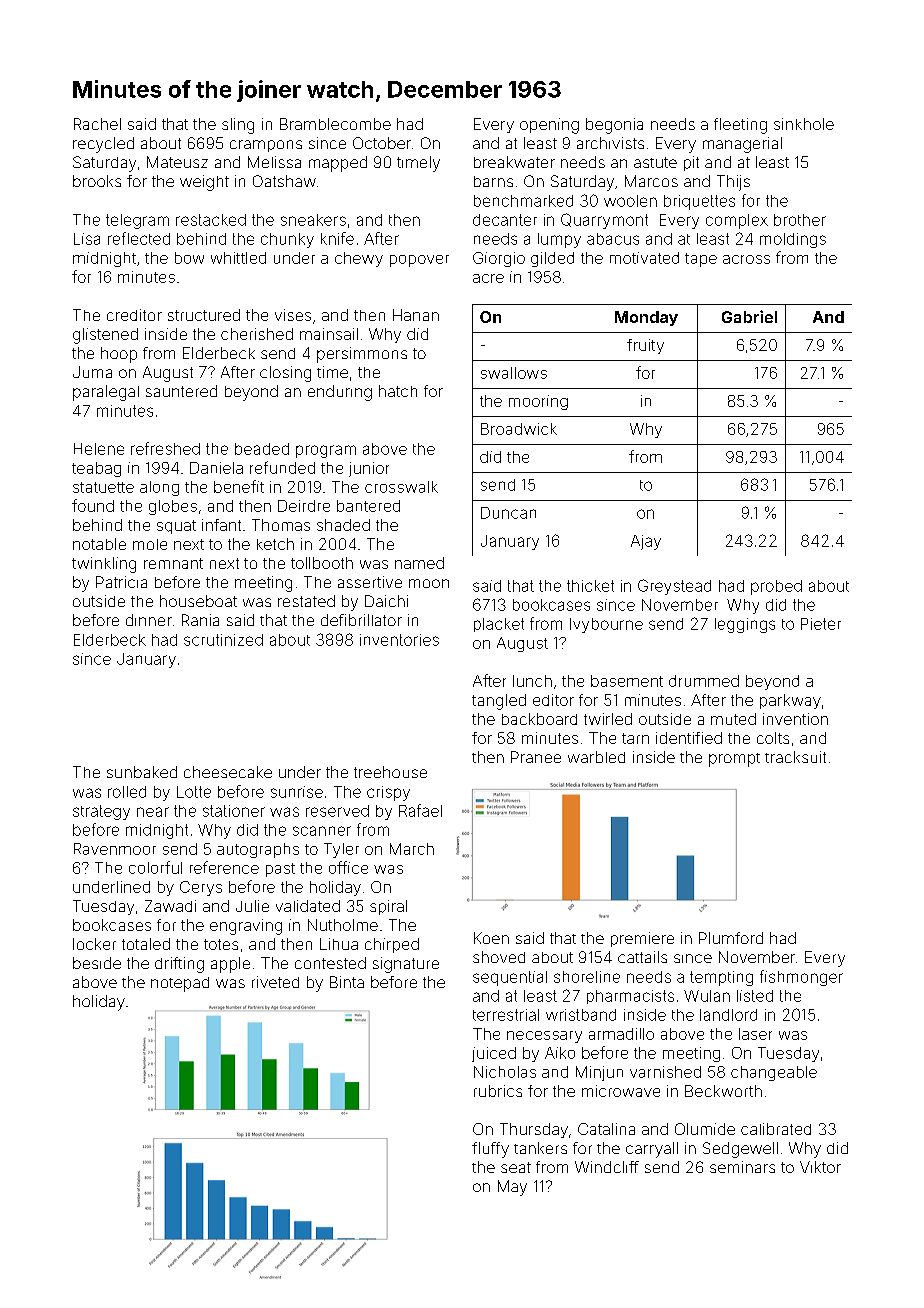 This screenshot has height=1308, width=924. What do you see at coordinates (97, 124) in the screenshot?
I see `Rachel` at bounding box center [97, 124].
